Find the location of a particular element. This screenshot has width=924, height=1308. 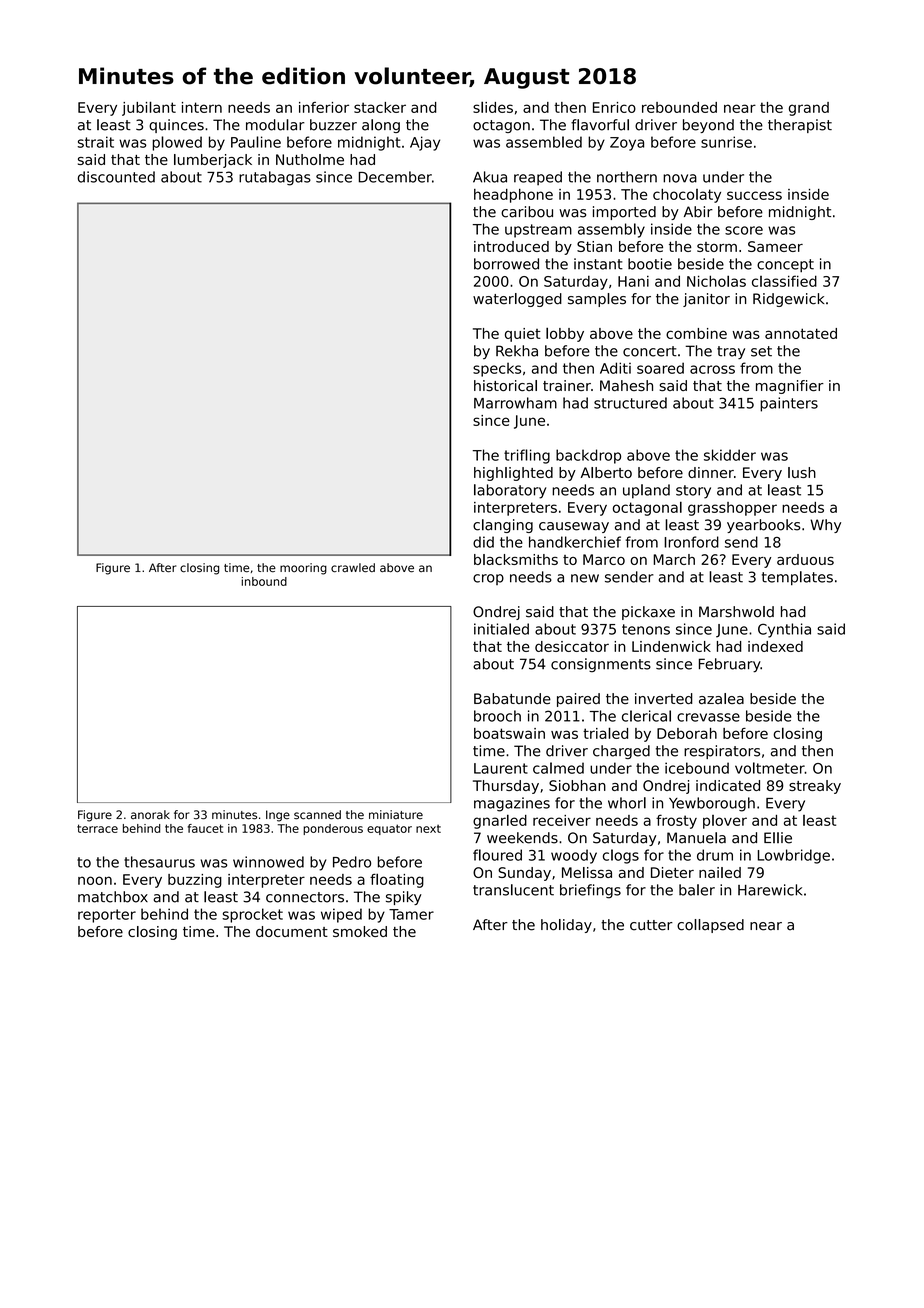

next is located at coordinates (428, 829).
